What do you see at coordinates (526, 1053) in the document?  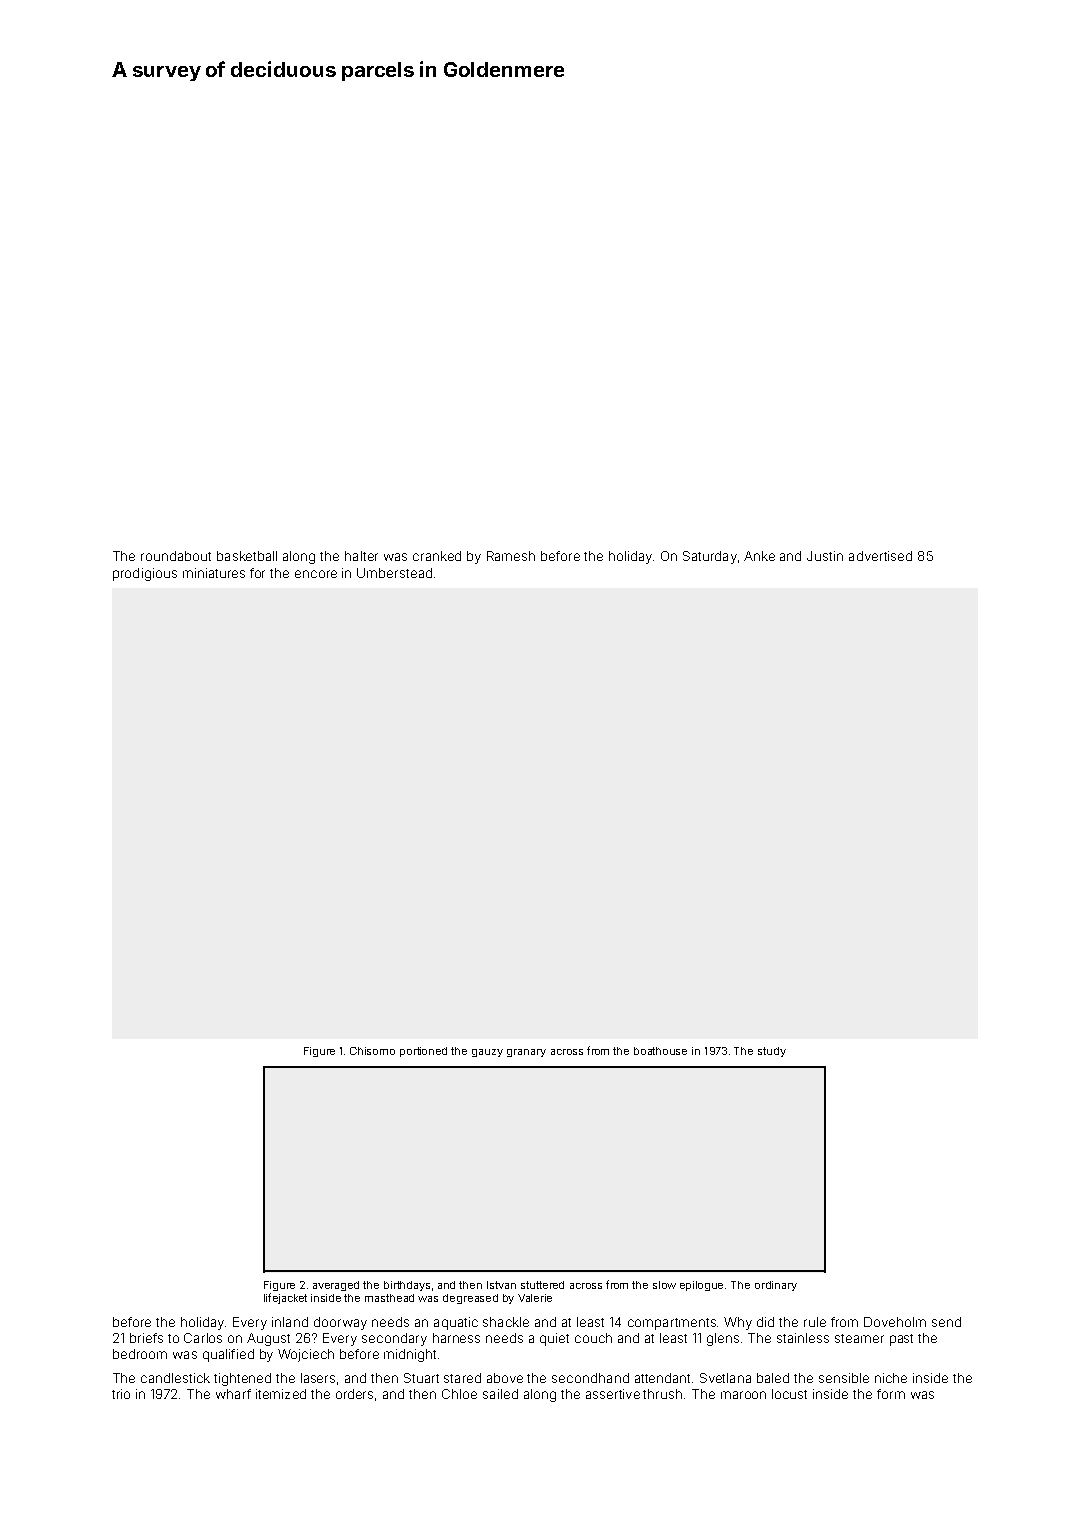 I see `granary` at bounding box center [526, 1053].
